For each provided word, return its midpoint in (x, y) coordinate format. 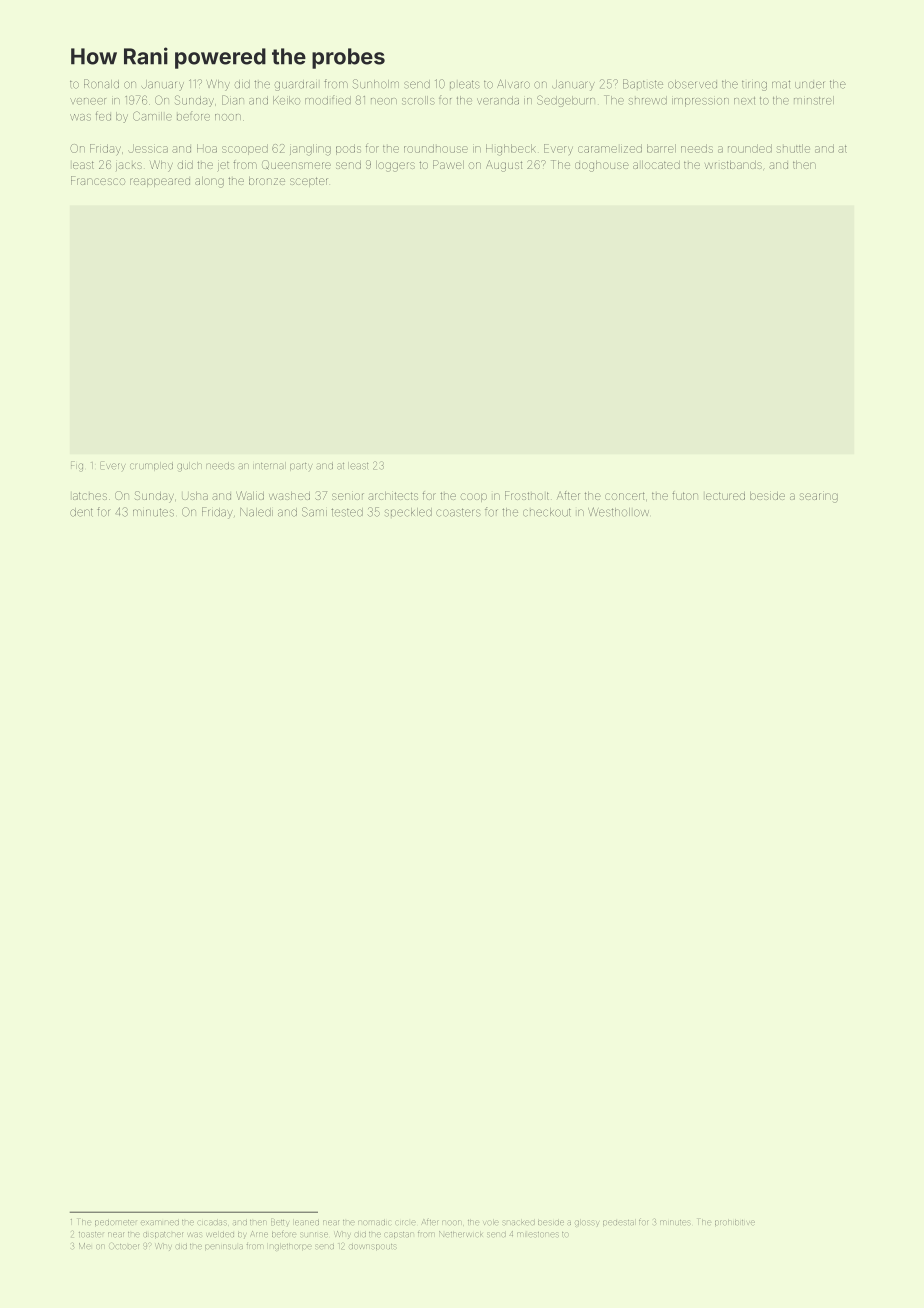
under (809, 85)
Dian (233, 100)
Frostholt (527, 495)
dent (81, 512)
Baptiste (643, 84)
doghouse (601, 166)
